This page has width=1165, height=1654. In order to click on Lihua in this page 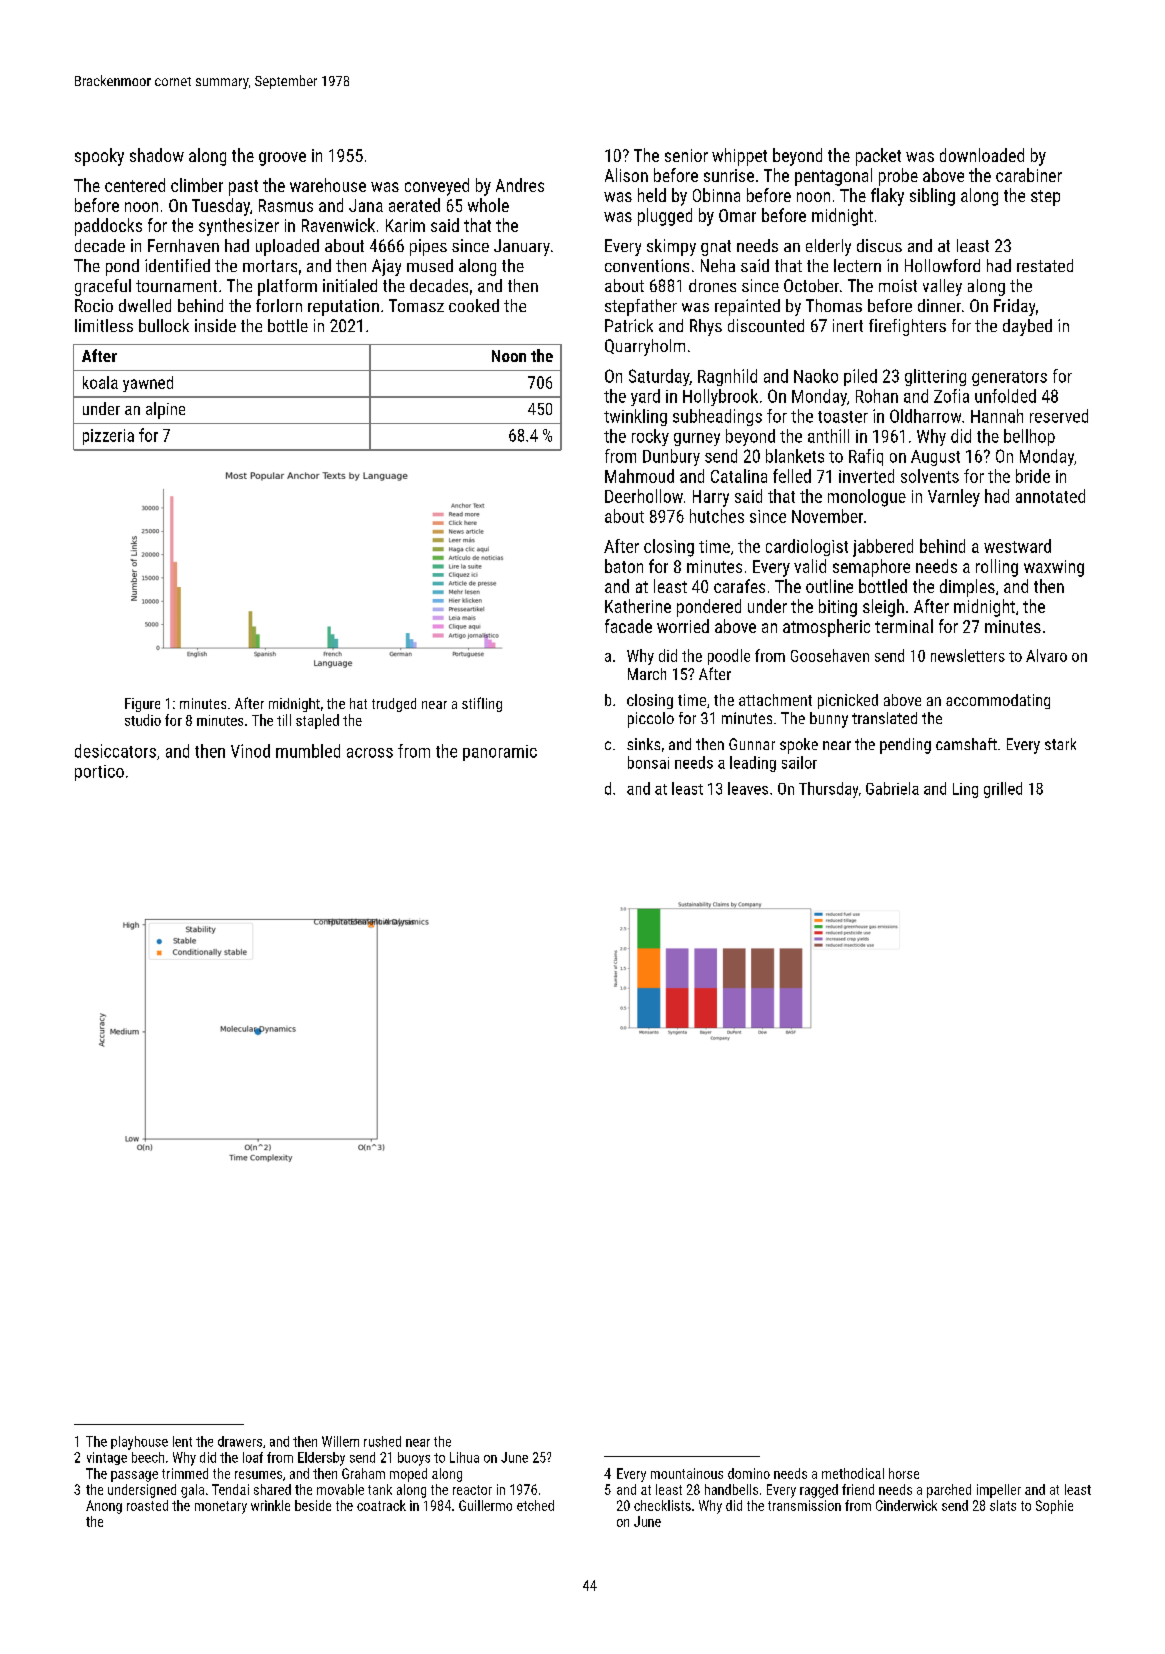, I will do `click(464, 1457)`.
